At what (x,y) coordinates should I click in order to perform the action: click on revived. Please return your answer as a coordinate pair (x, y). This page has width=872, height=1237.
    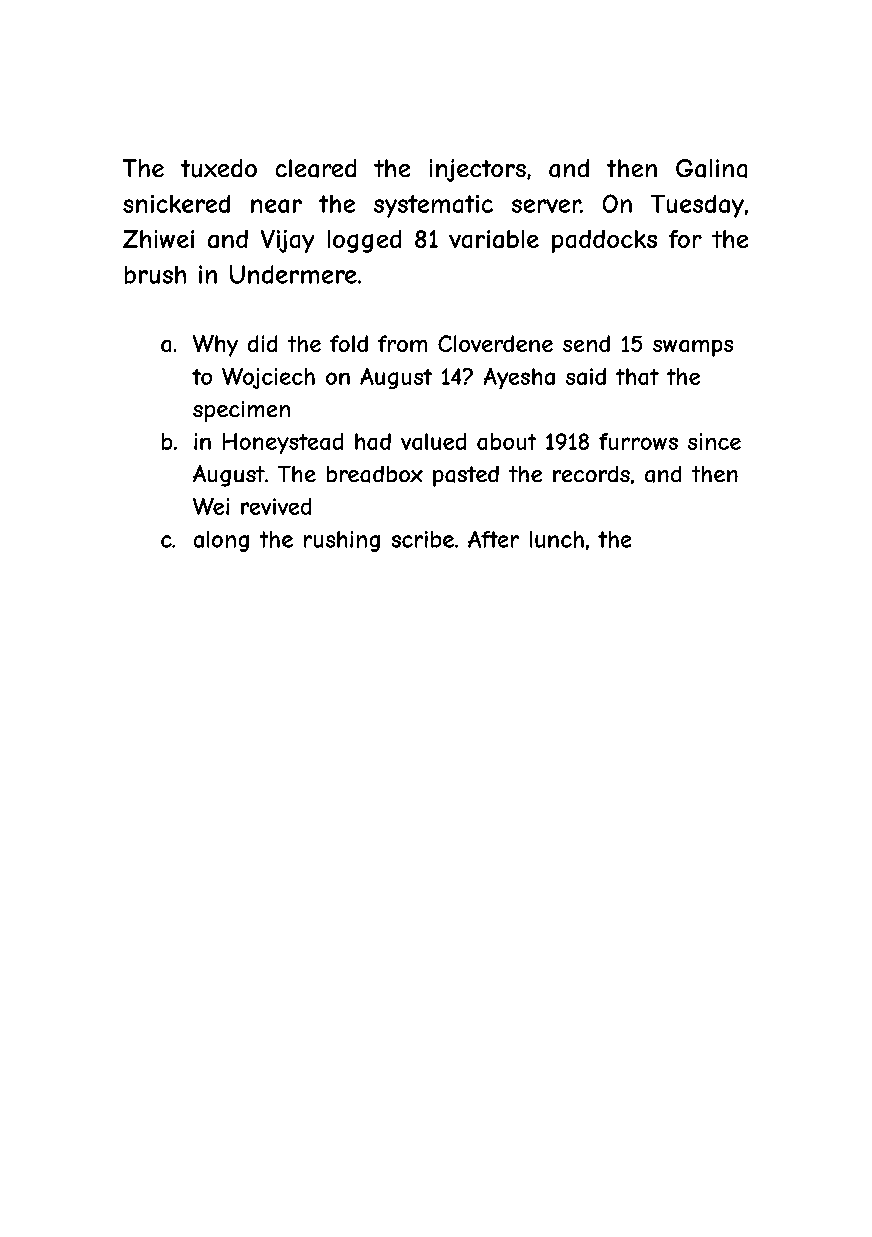
    Looking at the image, I should click on (276, 506).
